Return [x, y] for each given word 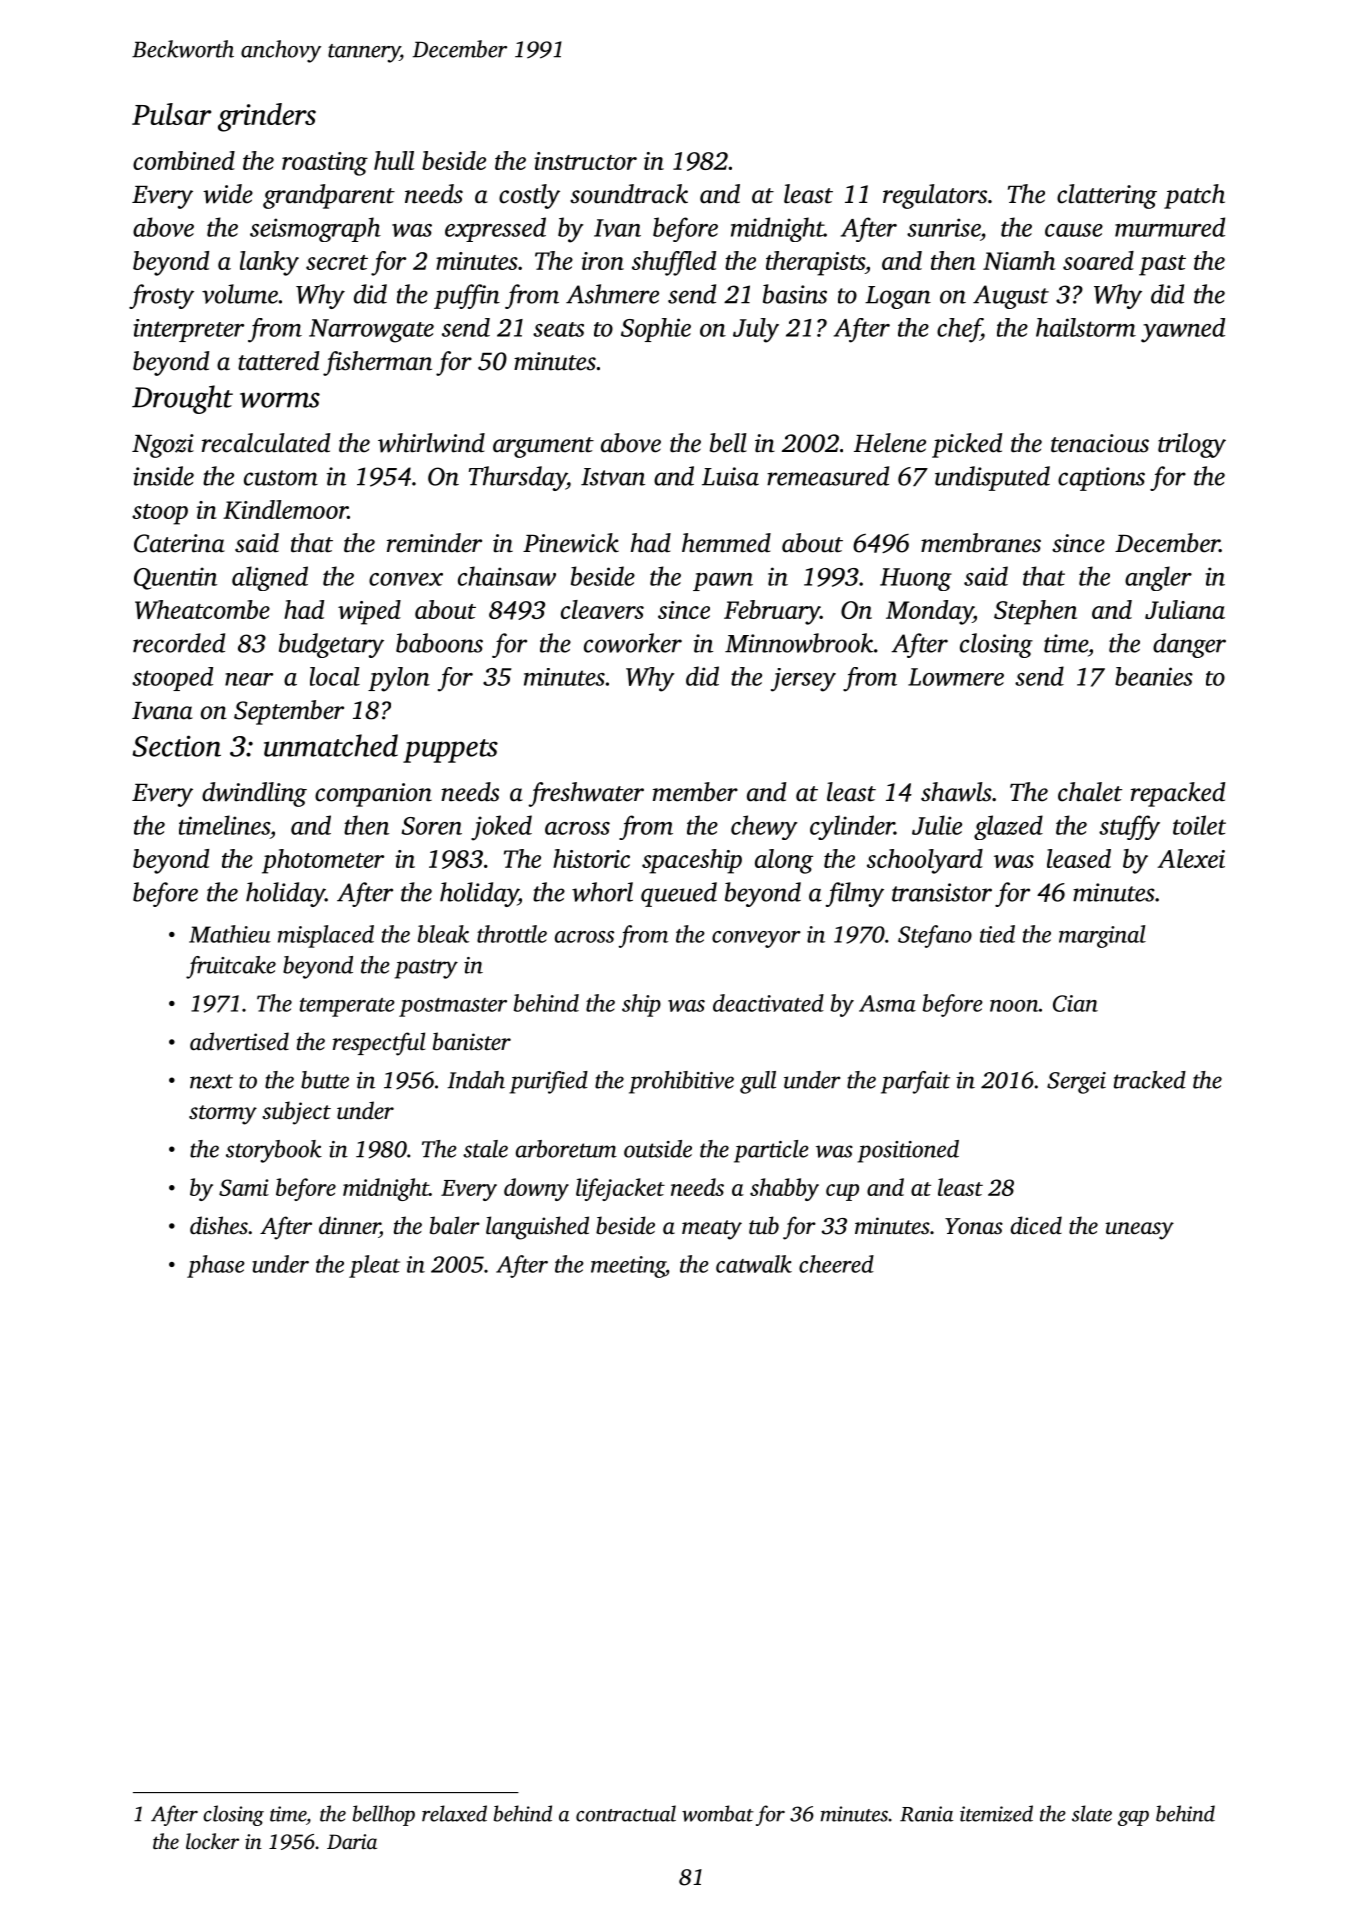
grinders [267, 117]
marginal [1102, 936]
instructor [585, 161]
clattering [1107, 196]
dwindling [254, 794]
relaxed [454, 1813]
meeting [628, 1267]
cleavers [602, 609]
